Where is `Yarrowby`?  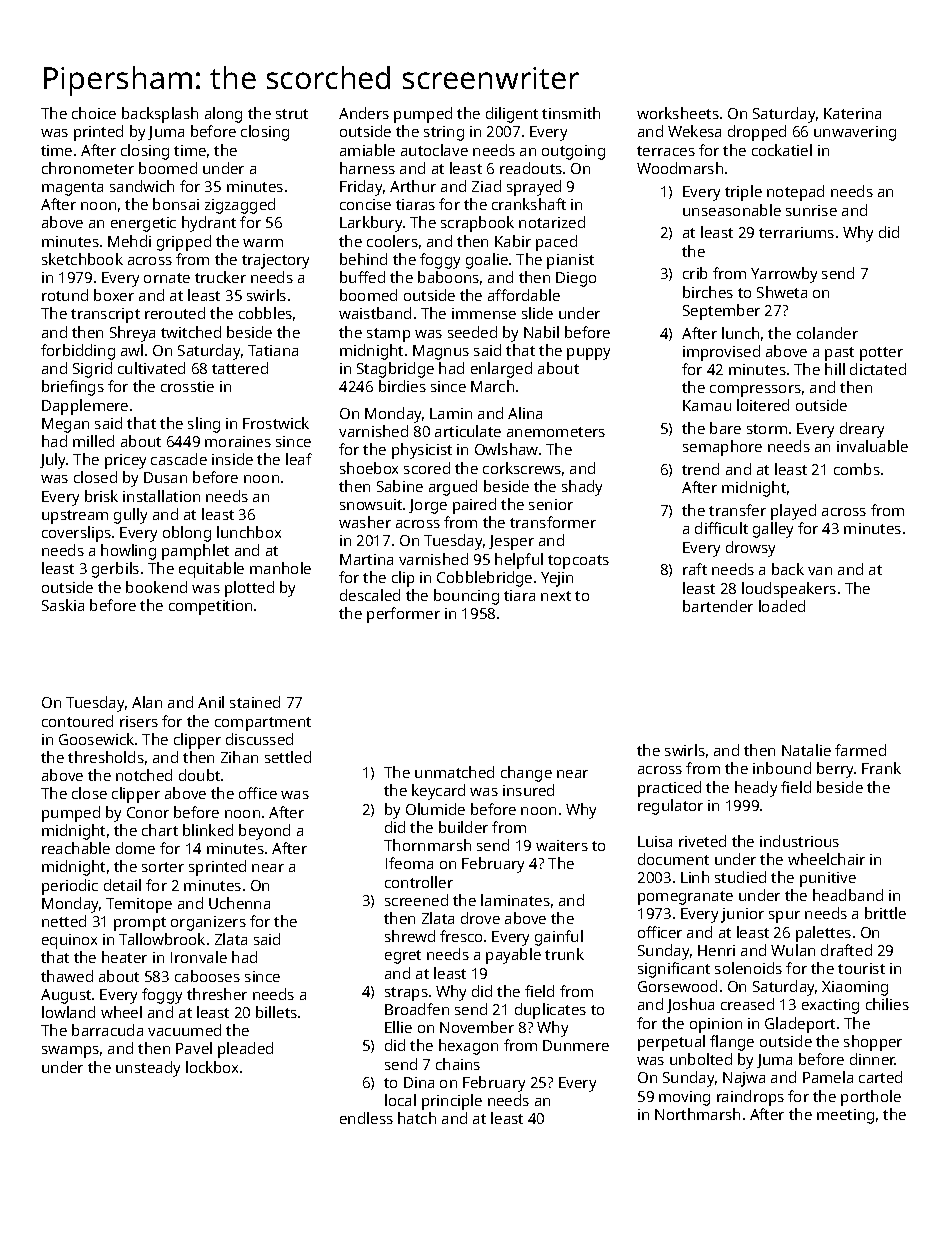 Yarrowby is located at coordinates (784, 275).
